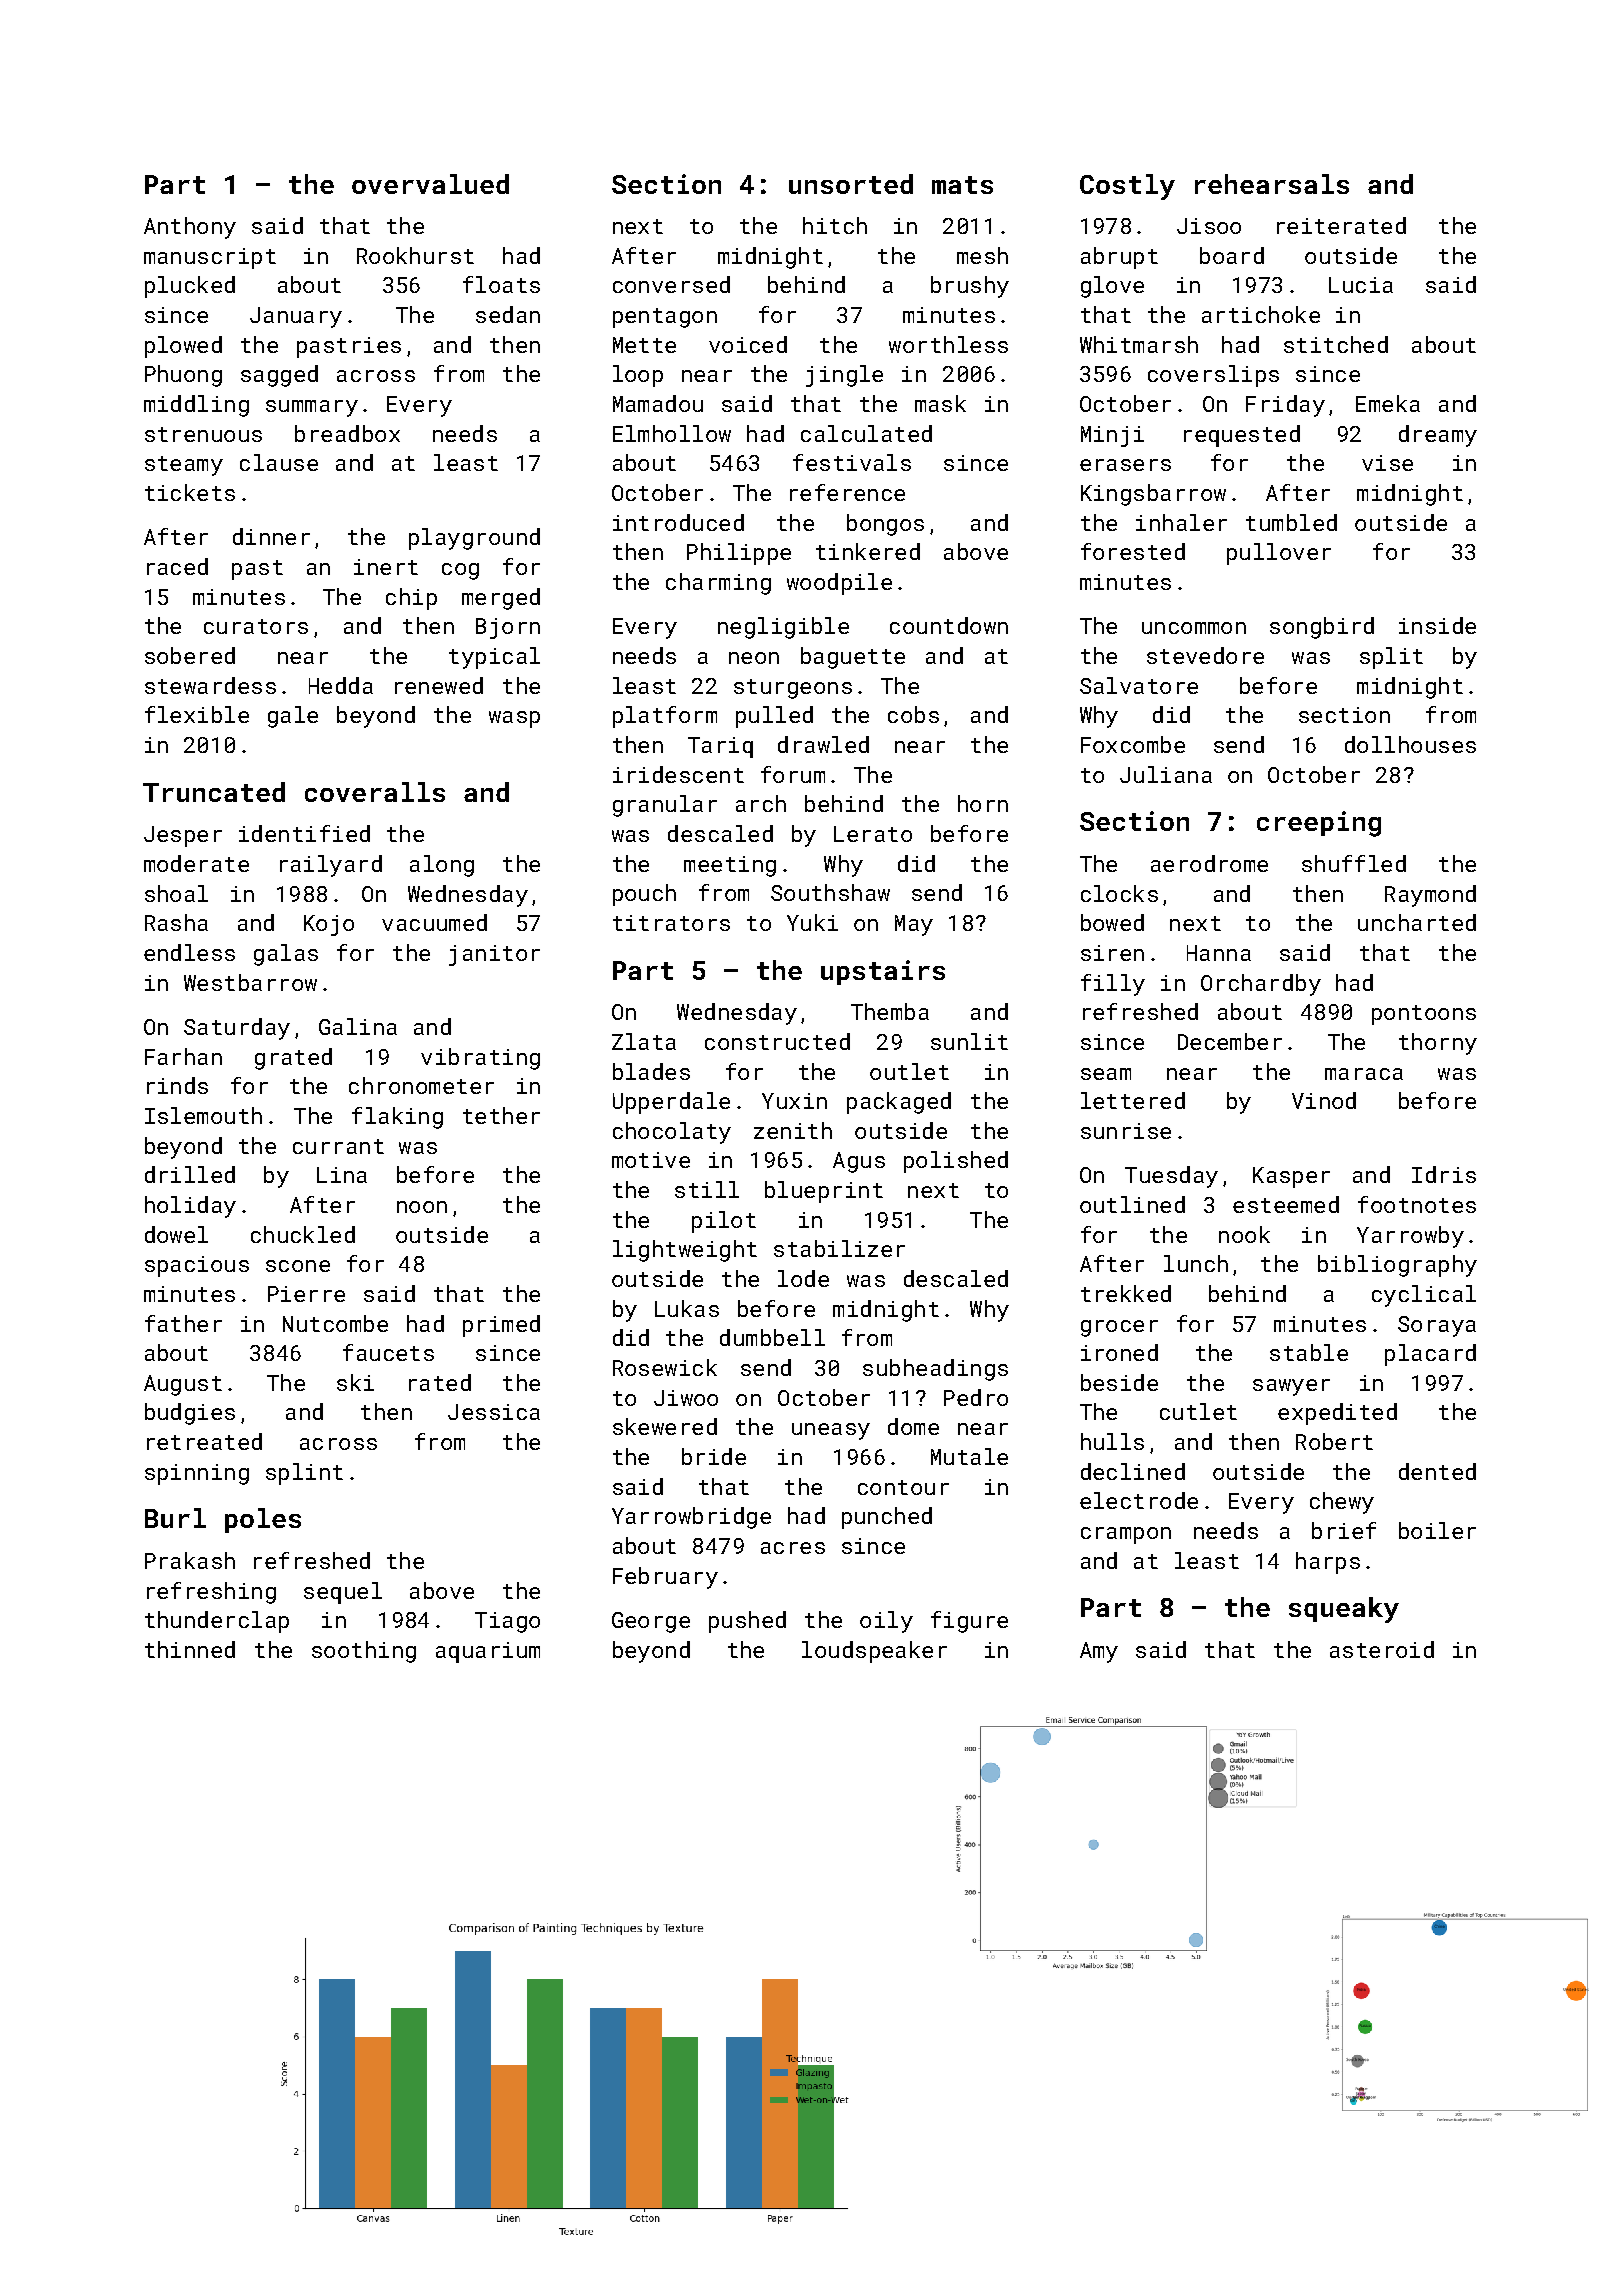  What do you see at coordinates (1181, 522) in the screenshot?
I see `inhaler` at bounding box center [1181, 522].
